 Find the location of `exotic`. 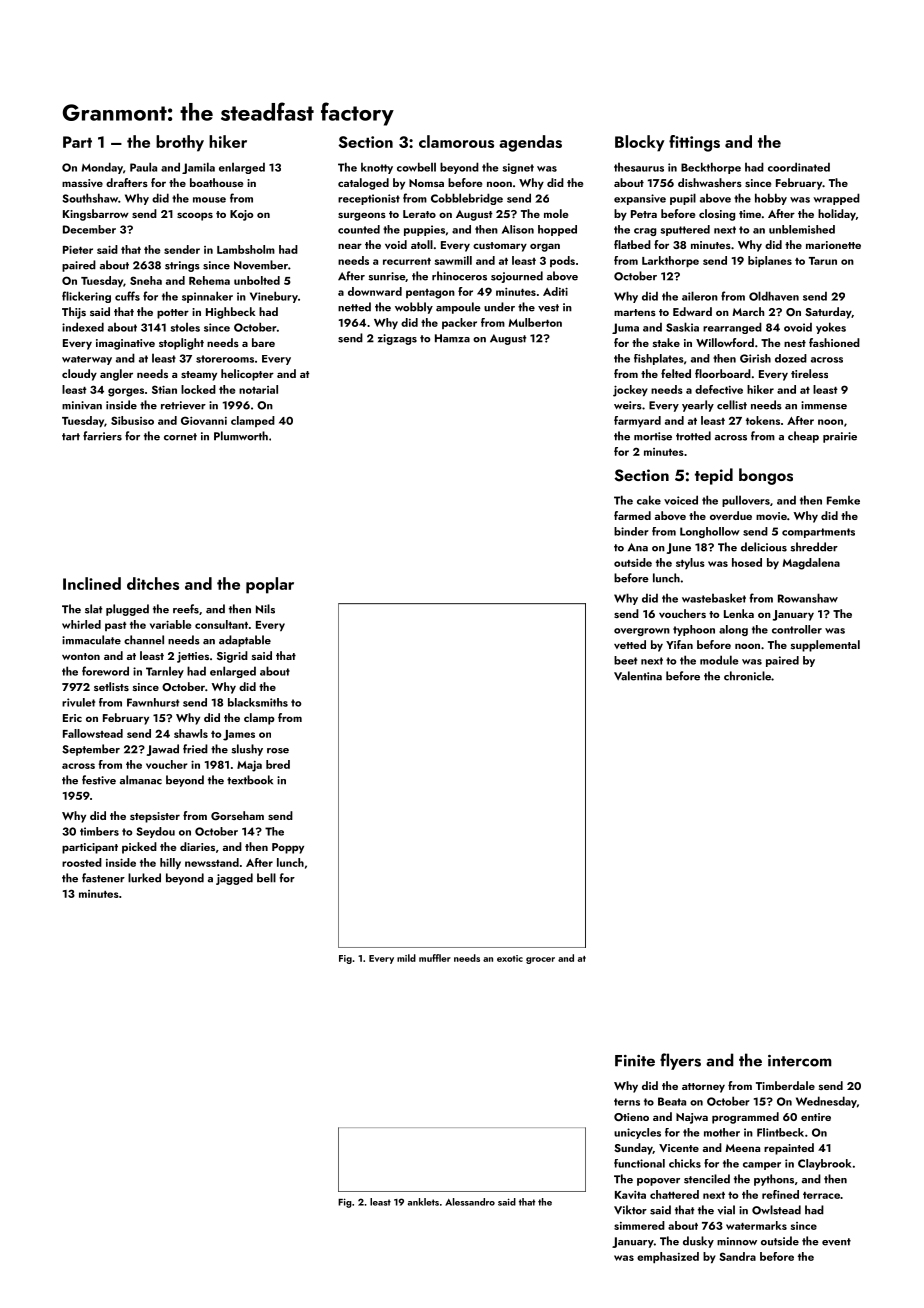

exotic is located at coordinates (510, 958).
